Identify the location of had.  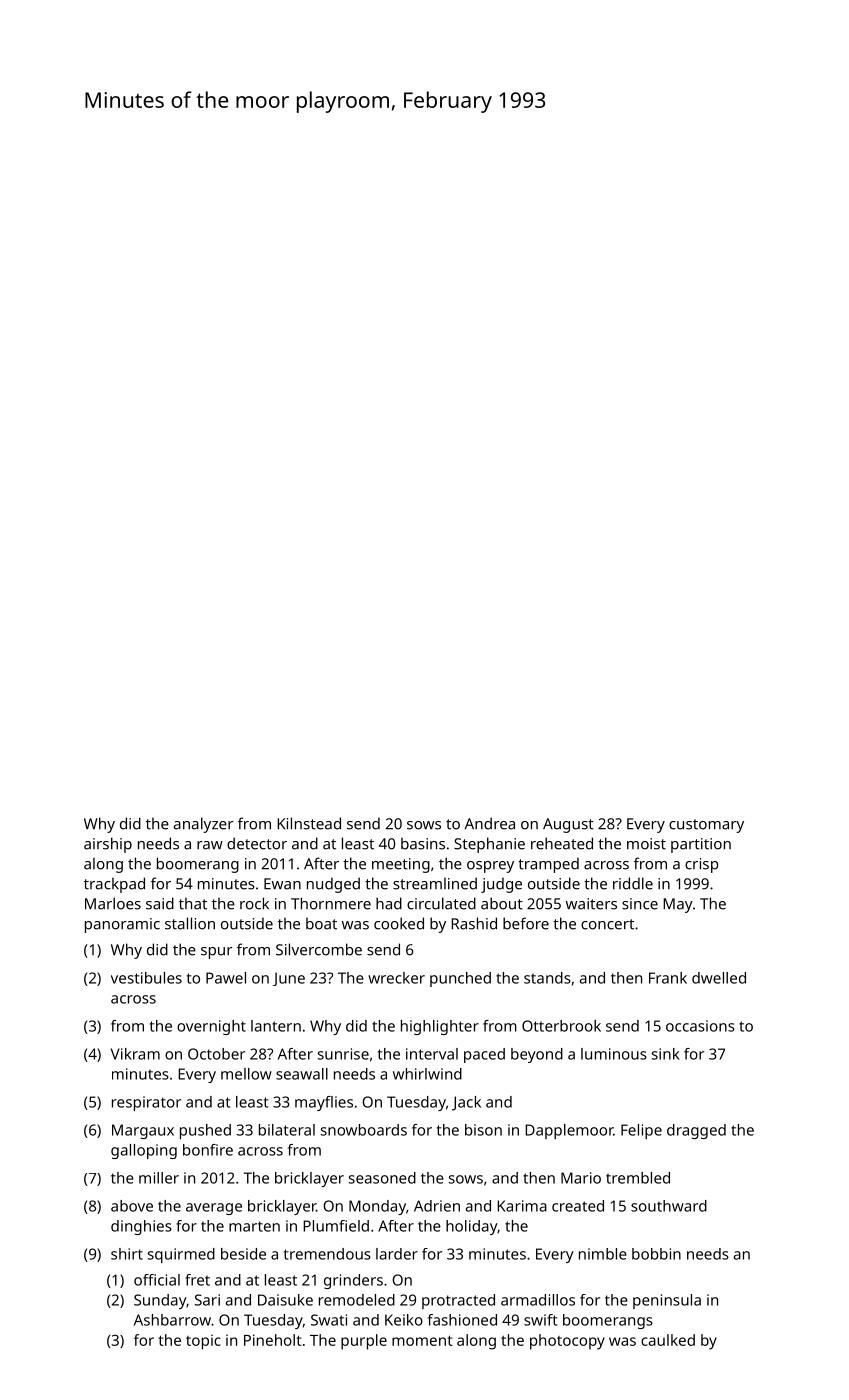
(389, 903).
